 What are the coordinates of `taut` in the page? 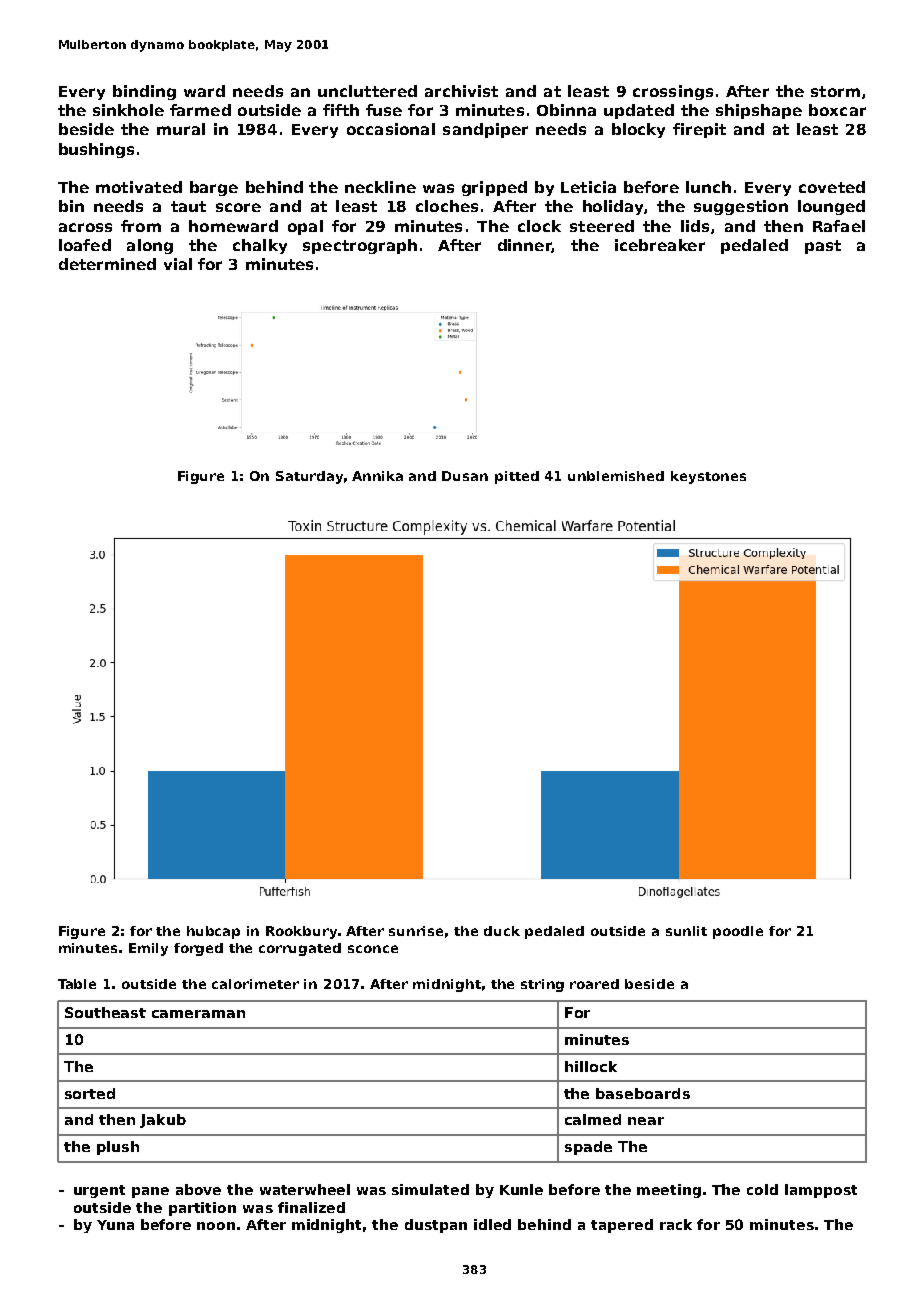 It's located at (188, 206).
